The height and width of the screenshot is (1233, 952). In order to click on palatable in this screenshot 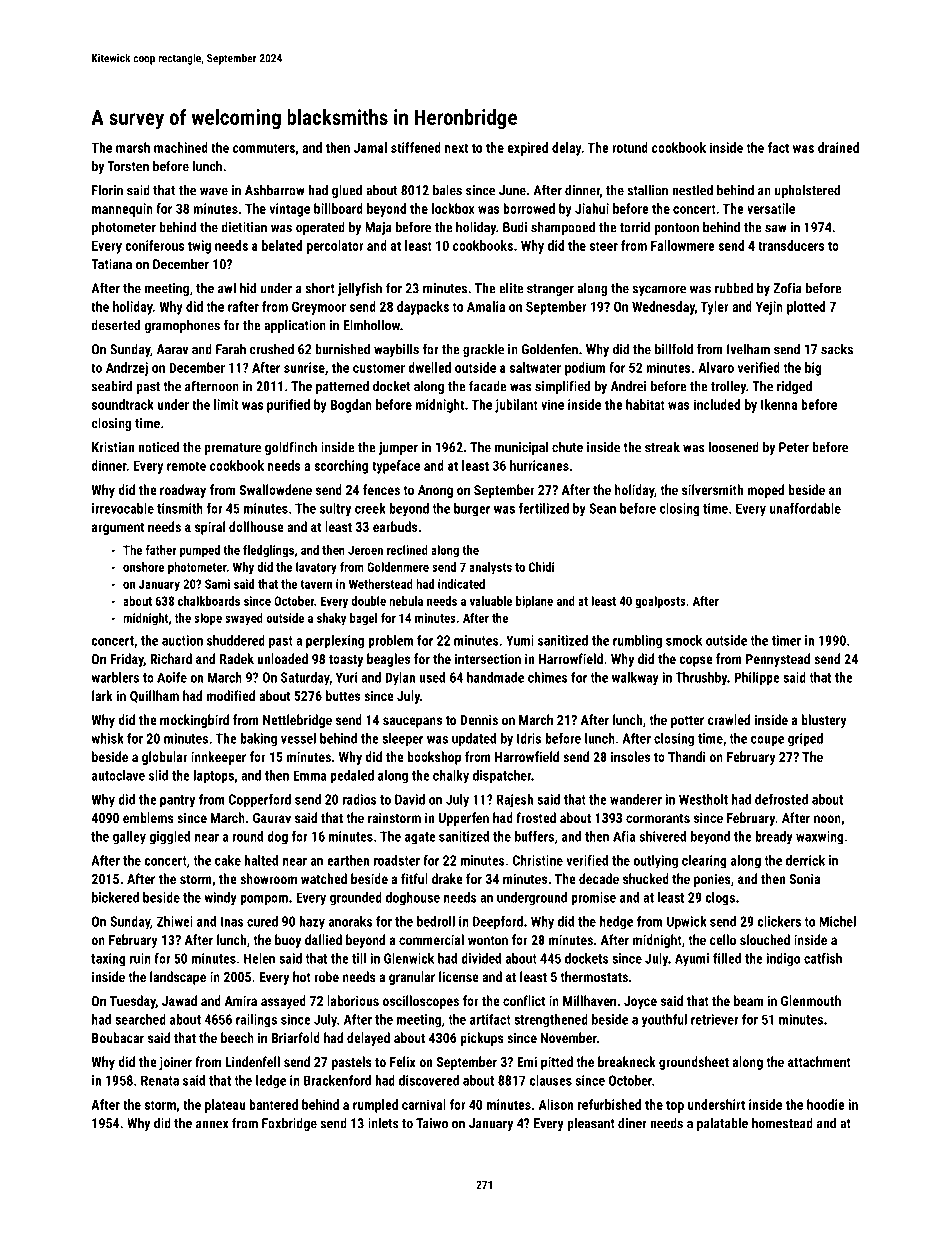, I will do `click(722, 1124)`.
